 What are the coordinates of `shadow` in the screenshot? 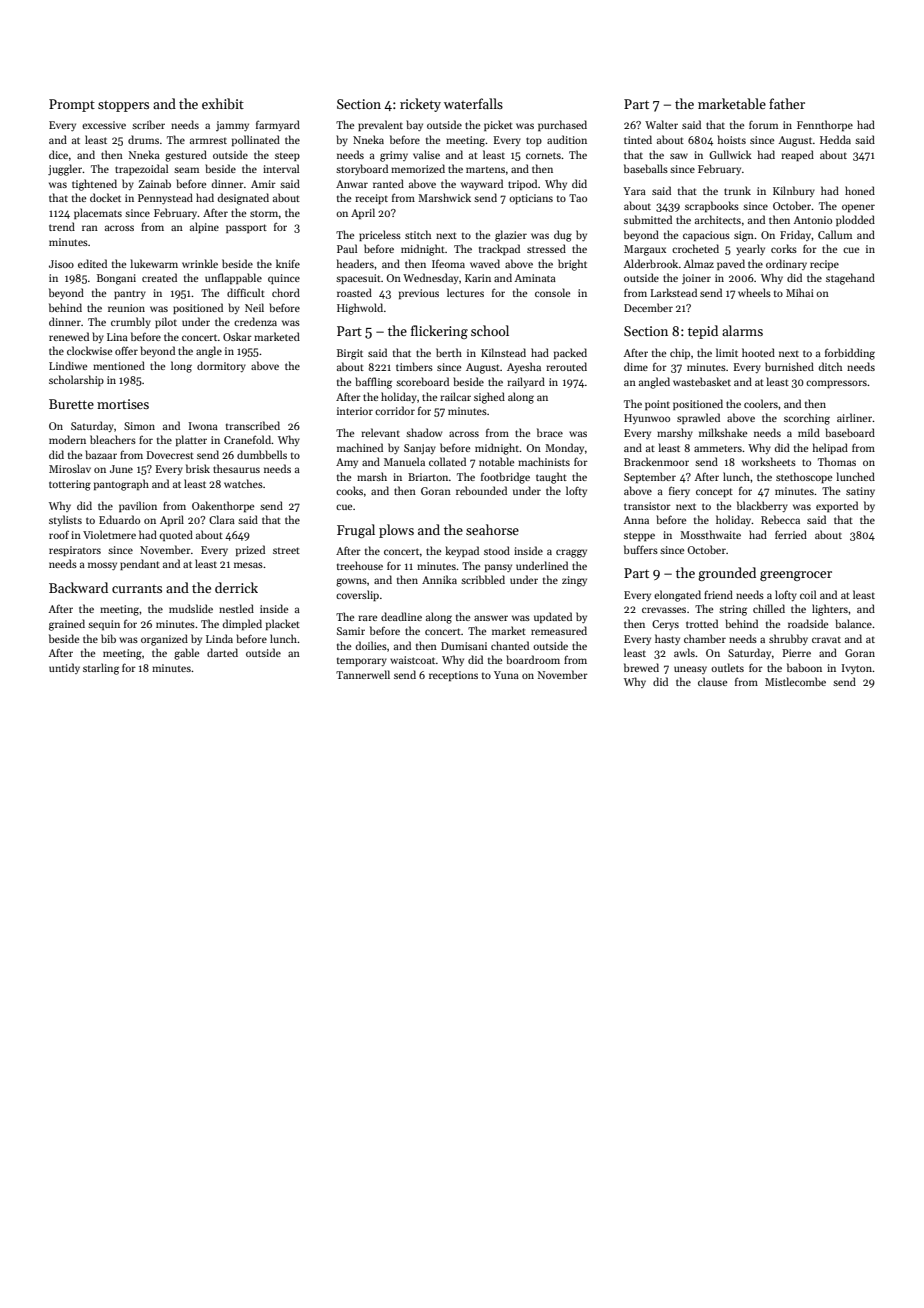 It's located at (424, 432).
